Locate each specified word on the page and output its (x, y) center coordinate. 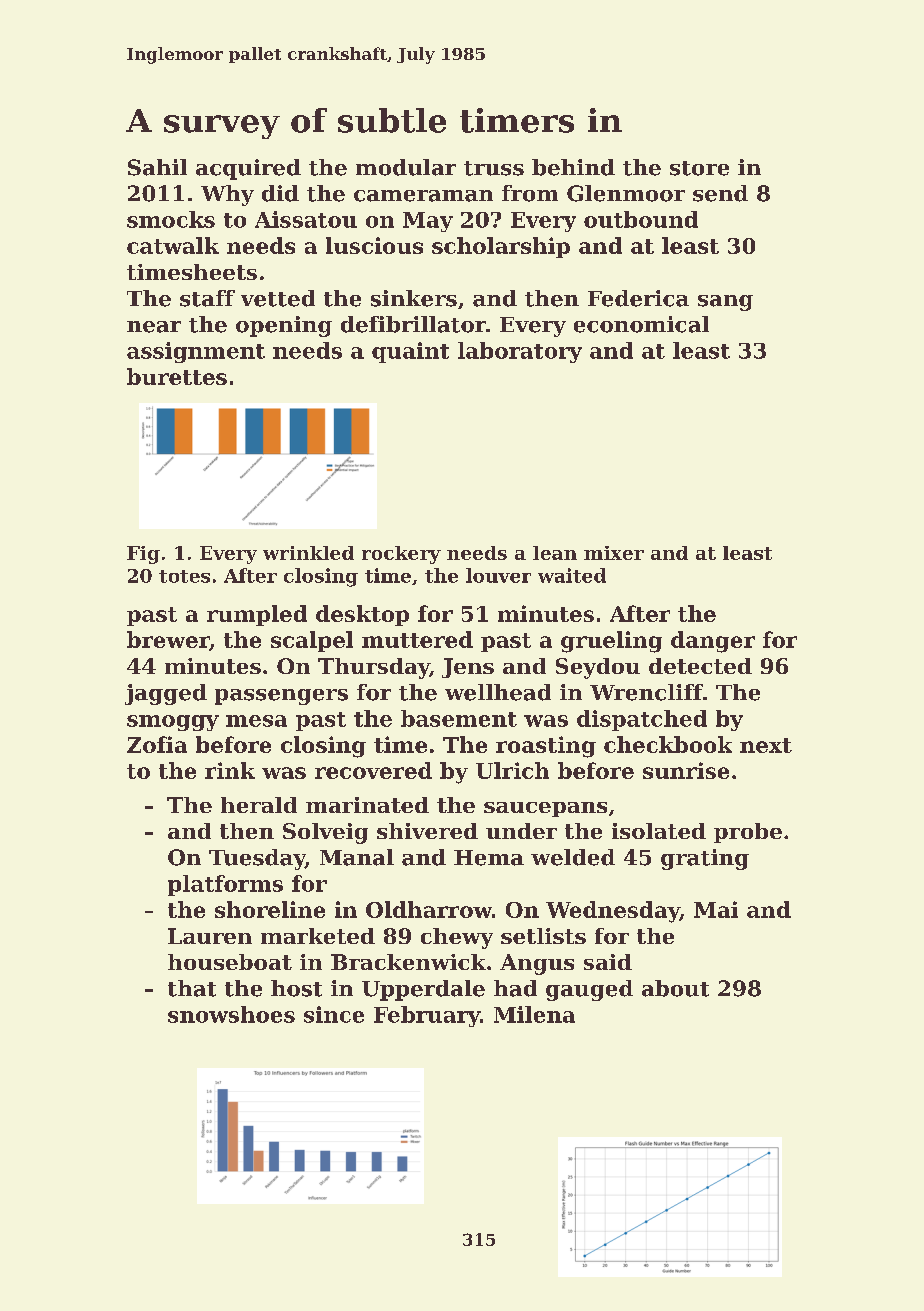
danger (713, 642)
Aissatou (306, 219)
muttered (417, 639)
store (699, 168)
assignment (196, 352)
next (766, 745)
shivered (427, 831)
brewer (168, 639)
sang (725, 303)
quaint (410, 352)
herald (259, 805)
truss (494, 168)
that (192, 988)
